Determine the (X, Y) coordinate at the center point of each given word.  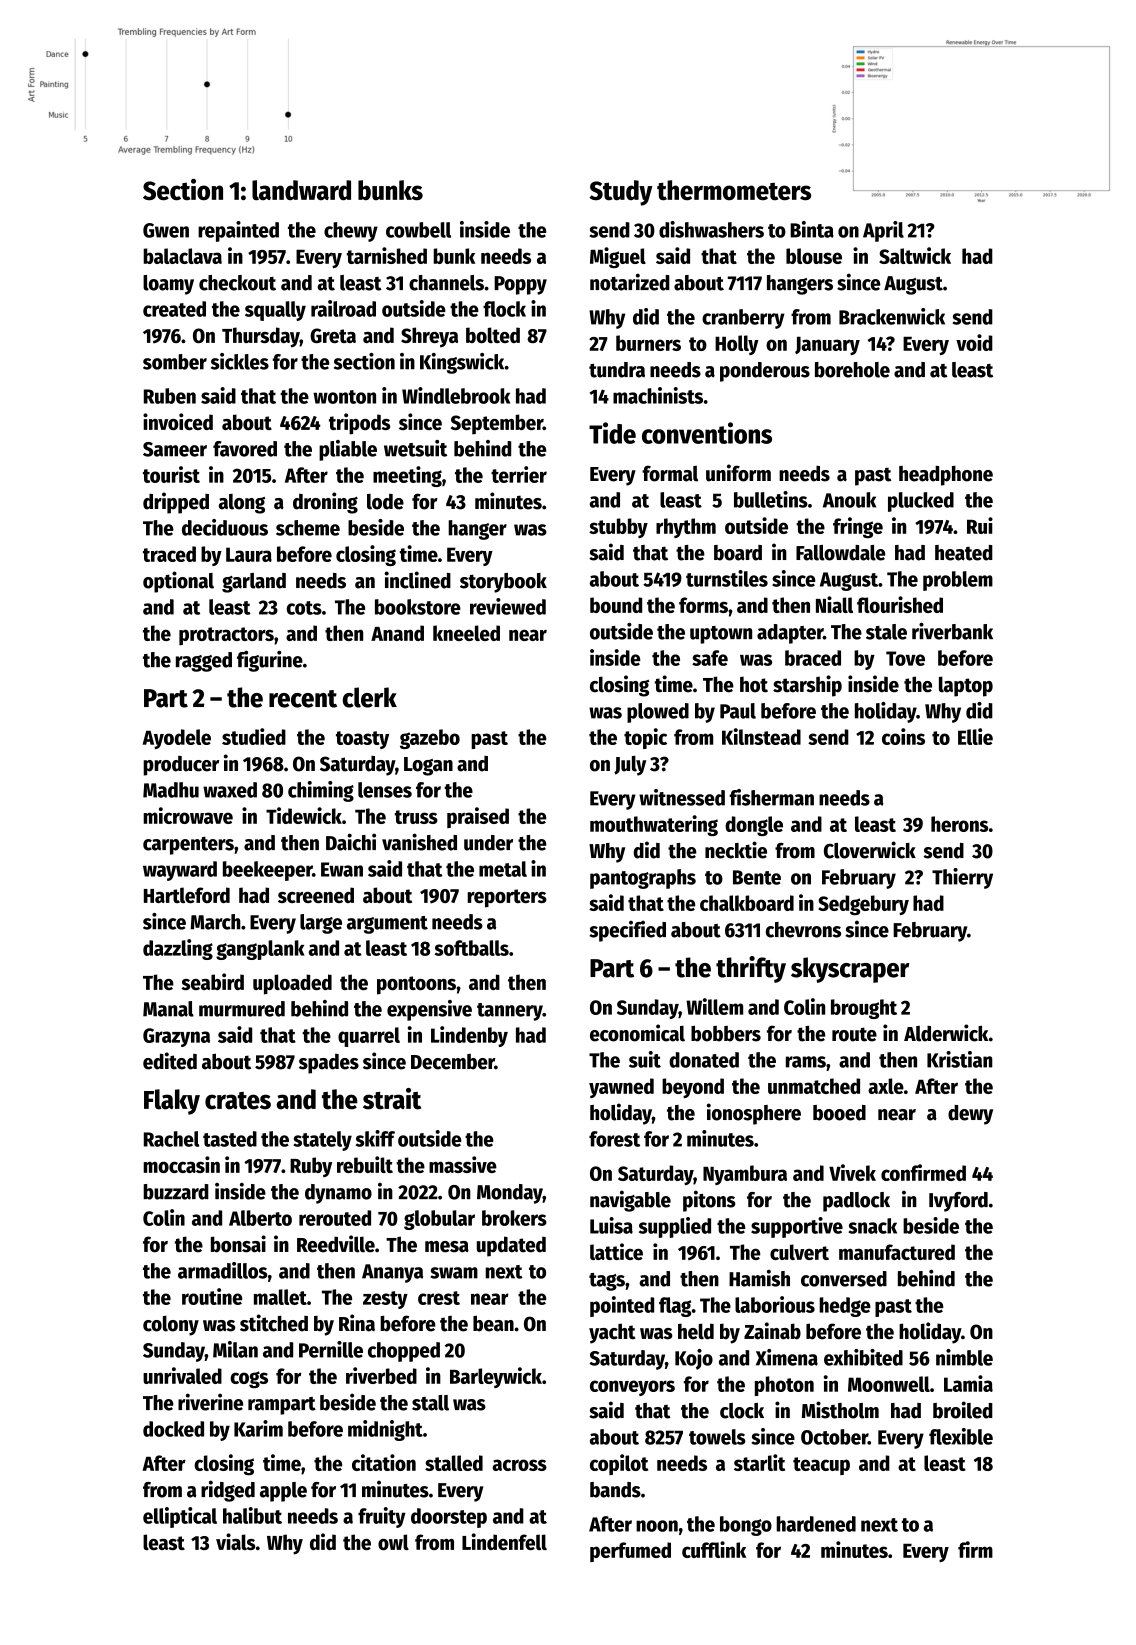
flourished (900, 604)
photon (784, 1386)
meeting (407, 476)
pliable (348, 450)
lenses (385, 790)
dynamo (338, 1194)
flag (675, 1307)
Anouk (849, 500)
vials (235, 1541)
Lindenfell (504, 1541)
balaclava (182, 256)
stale (886, 632)
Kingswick (462, 363)
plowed (658, 713)
